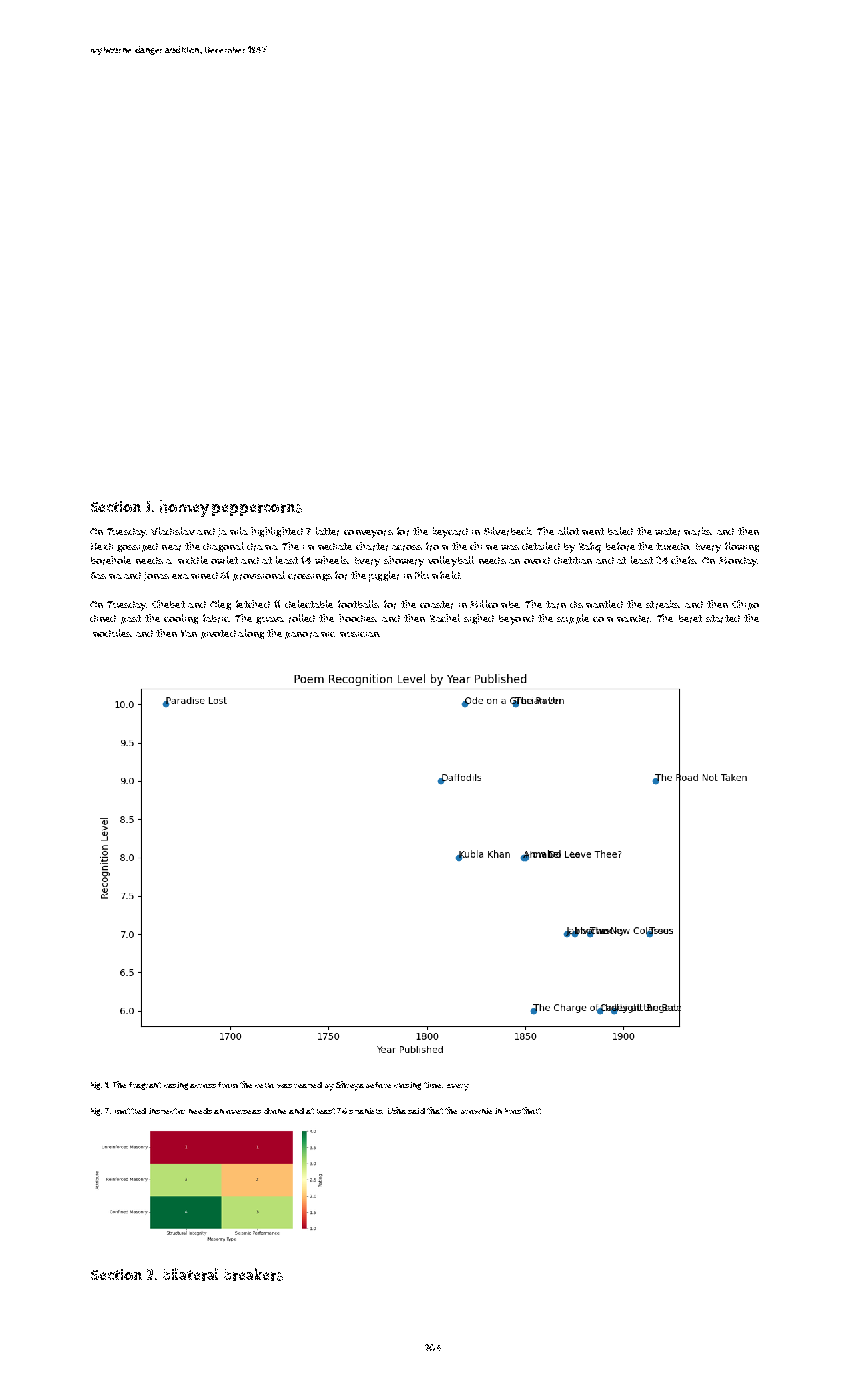 This image has width=849, height=1400. What do you see at coordinates (368, 534) in the image?
I see `conveyors` at bounding box center [368, 534].
